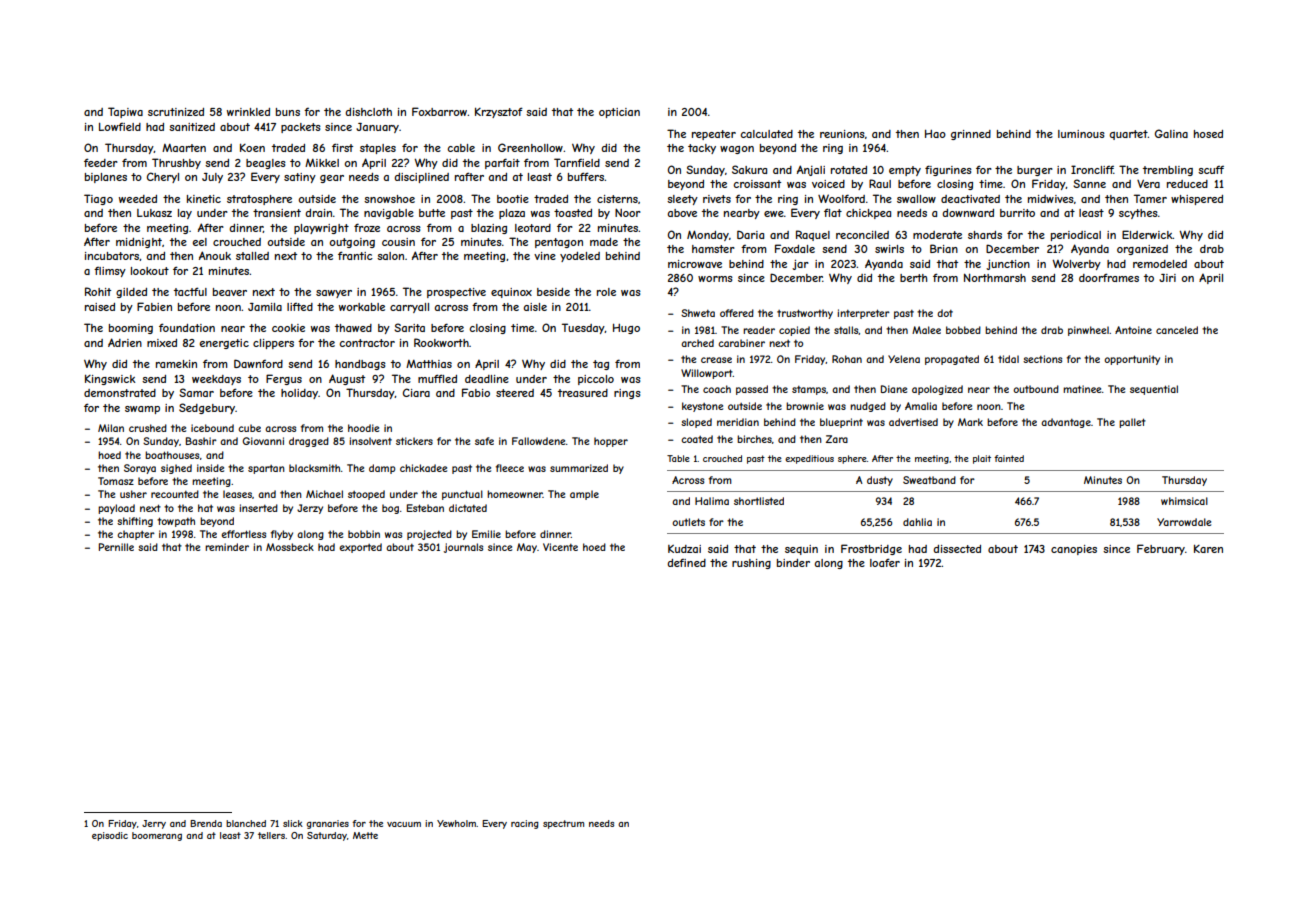 The height and width of the screenshot is (924, 1308). What do you see at coordinates (707, 374) in the screenshot?
I see `Willowport` at bounding box center [707, 374].
